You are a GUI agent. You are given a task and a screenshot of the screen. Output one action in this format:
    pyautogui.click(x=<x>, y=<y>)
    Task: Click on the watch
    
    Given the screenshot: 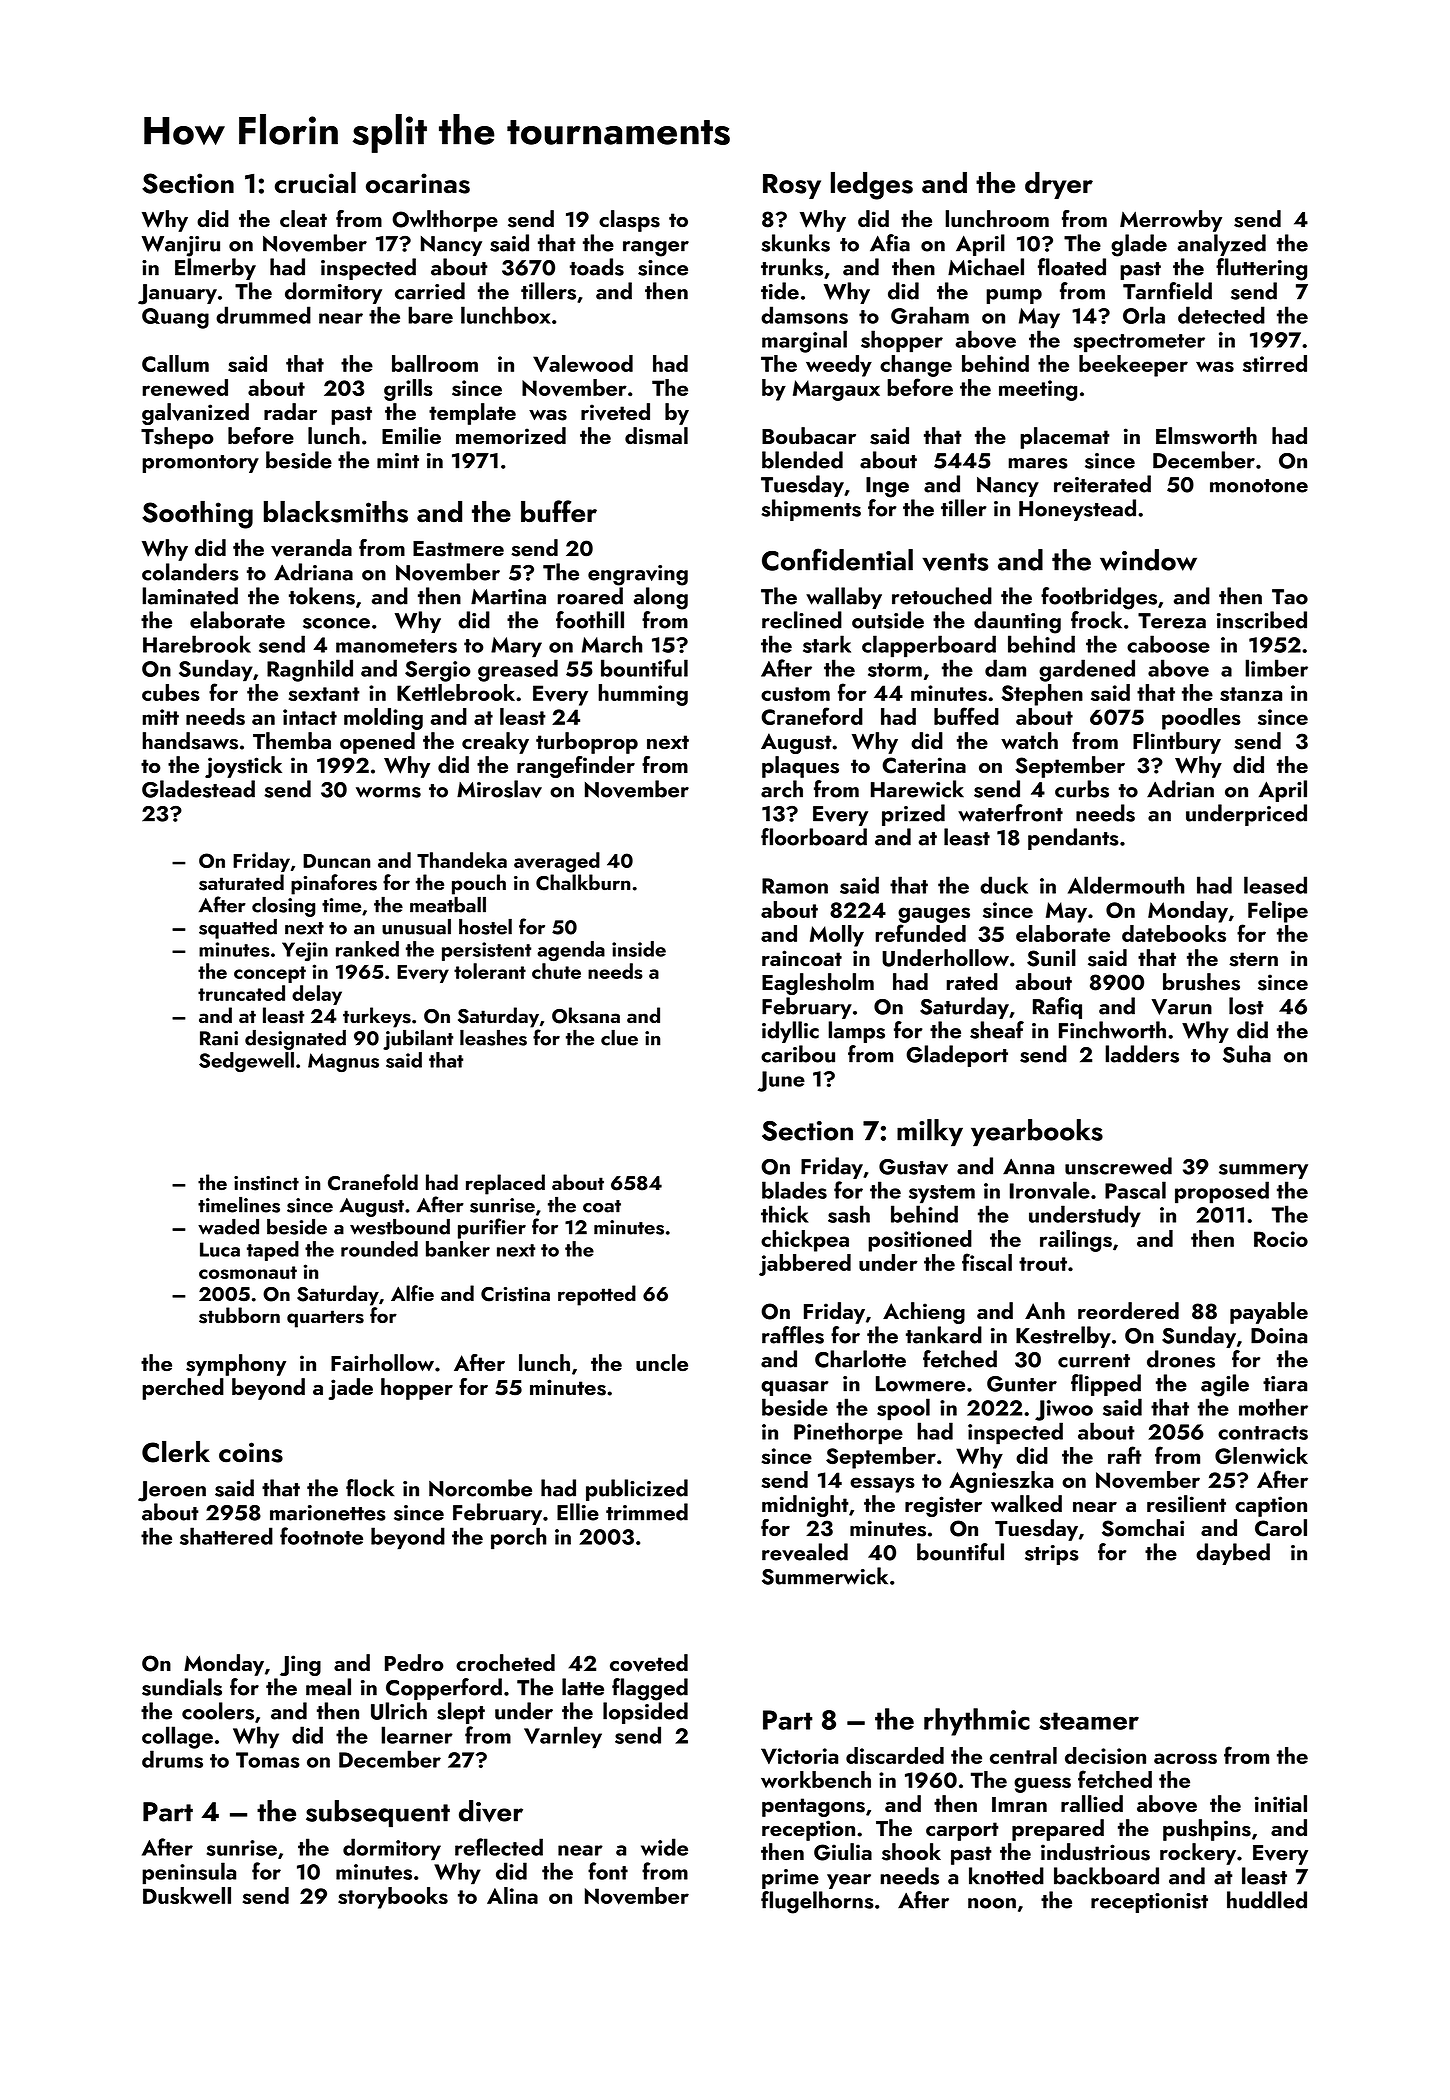 What is the action you would take?
    pyautogui.click(x=1029, y=740)
